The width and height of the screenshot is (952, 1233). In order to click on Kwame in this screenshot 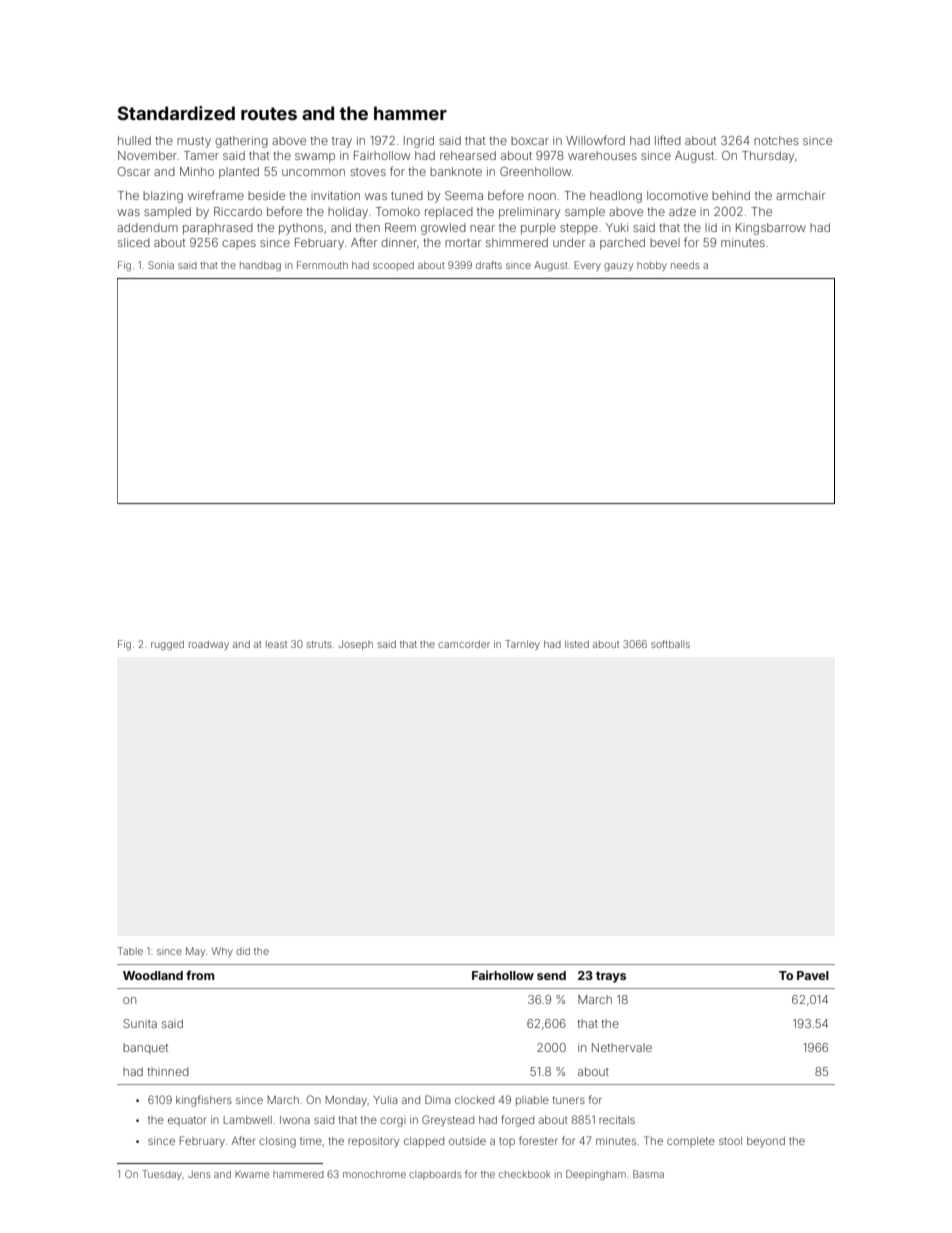, I will do `click(252, 1174)`.
